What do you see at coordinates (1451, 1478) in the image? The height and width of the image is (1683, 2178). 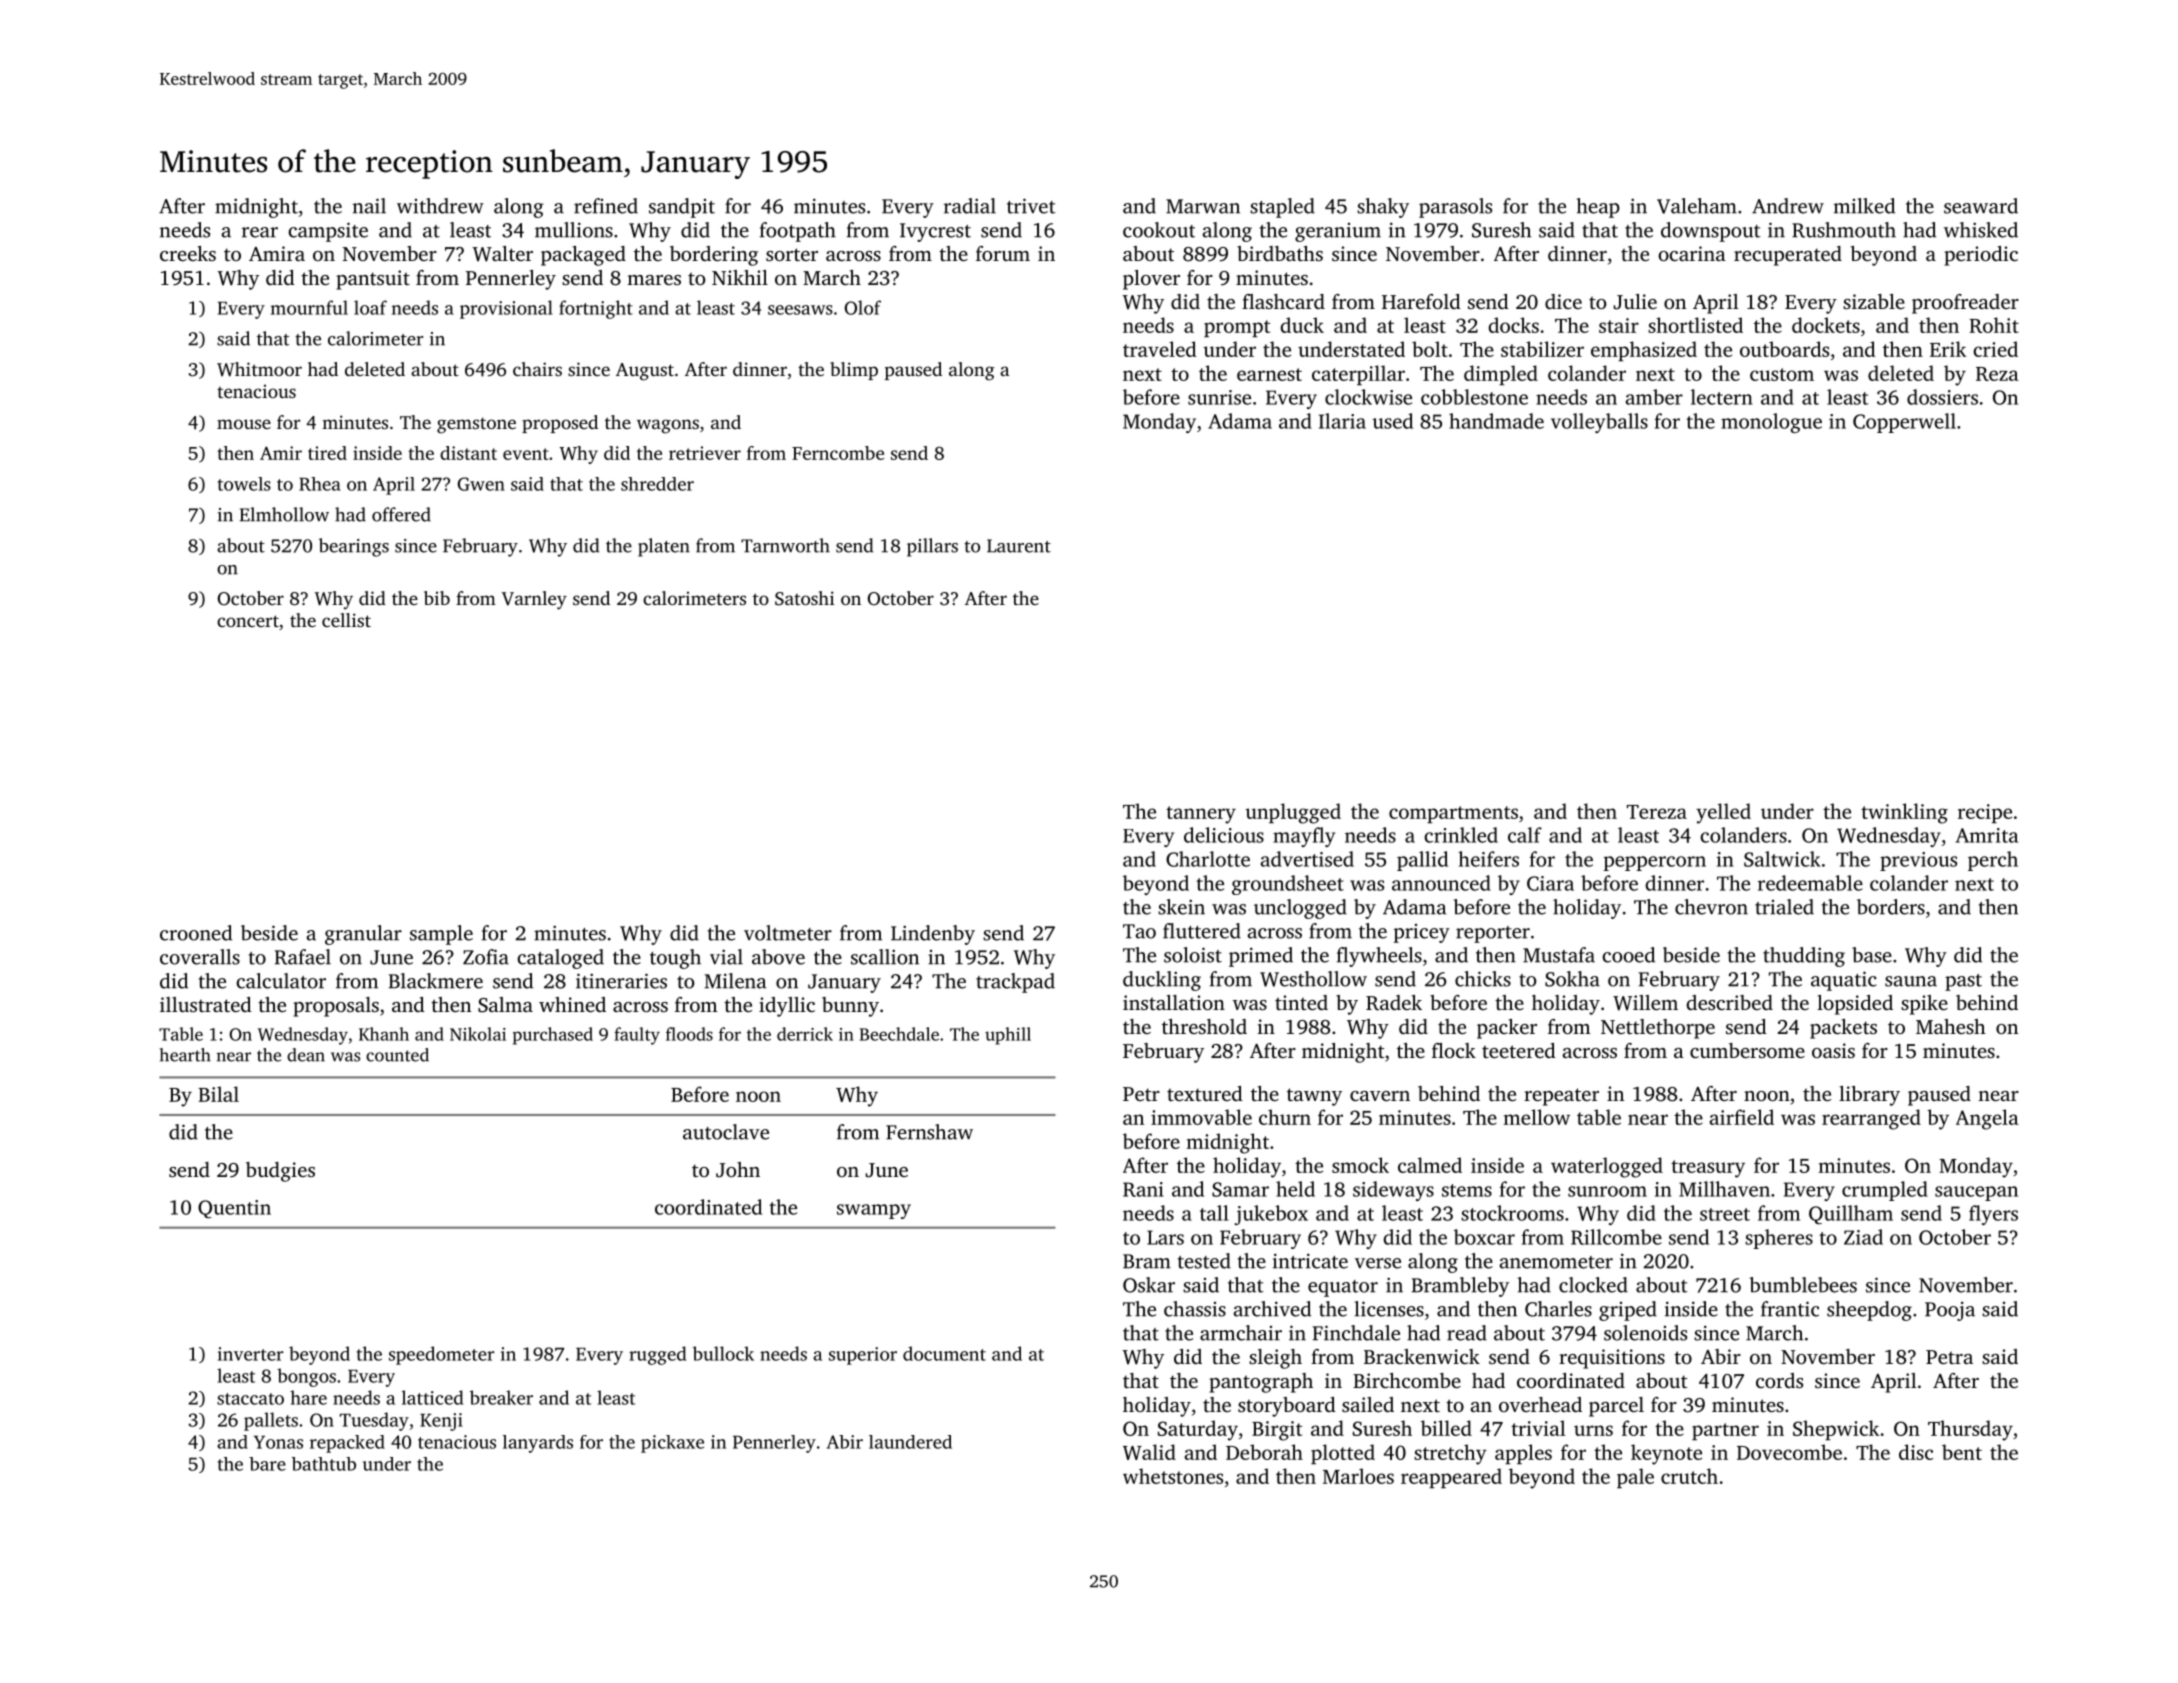 I see `reappeared` at bounding box center [1451, 1478].
